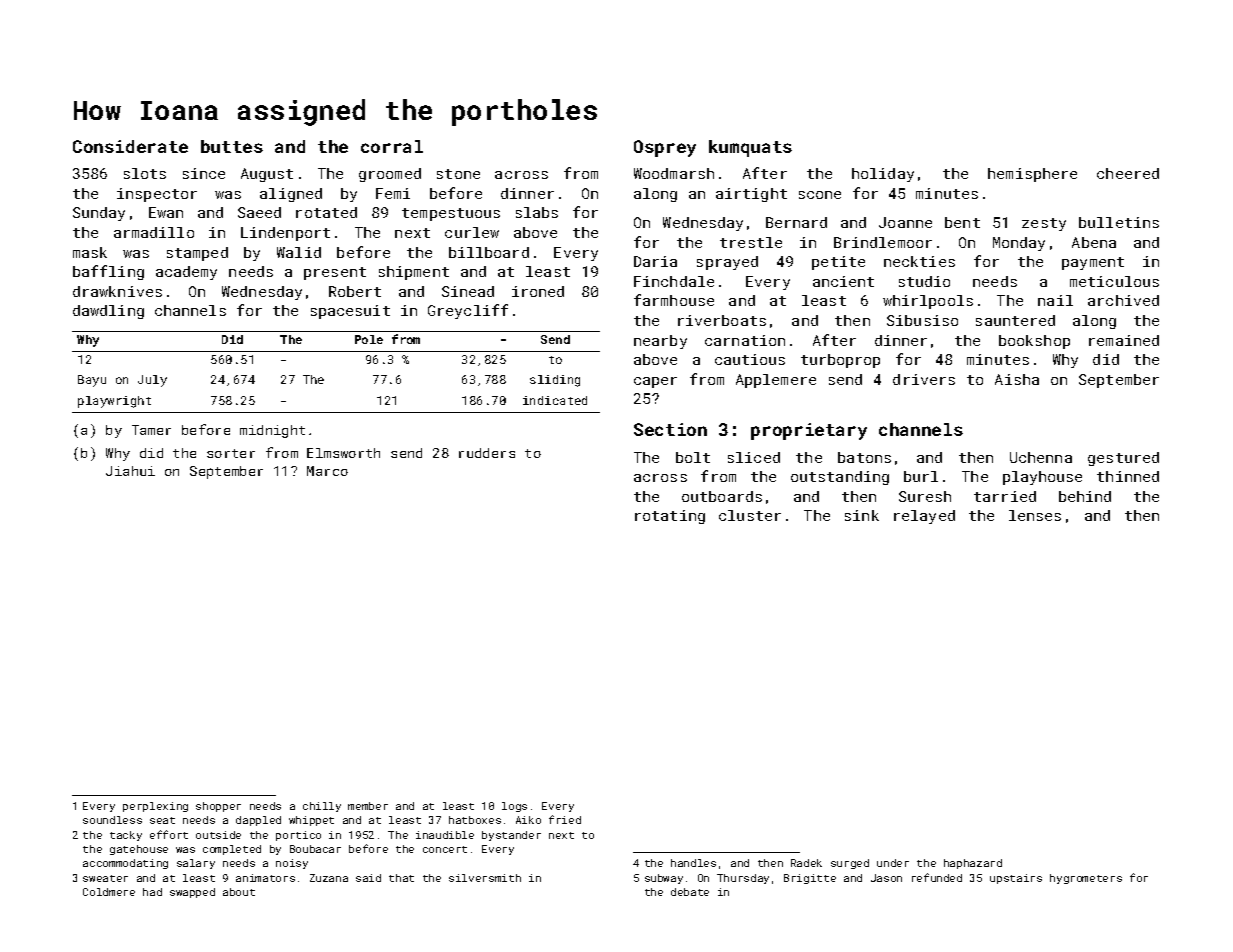 Image resolution: width=1233 pixels, height=952 pixels. What do you see at coordinates (130, 146) in the screenshot?
I see `Considerate` at bounding box center [130, 146].
